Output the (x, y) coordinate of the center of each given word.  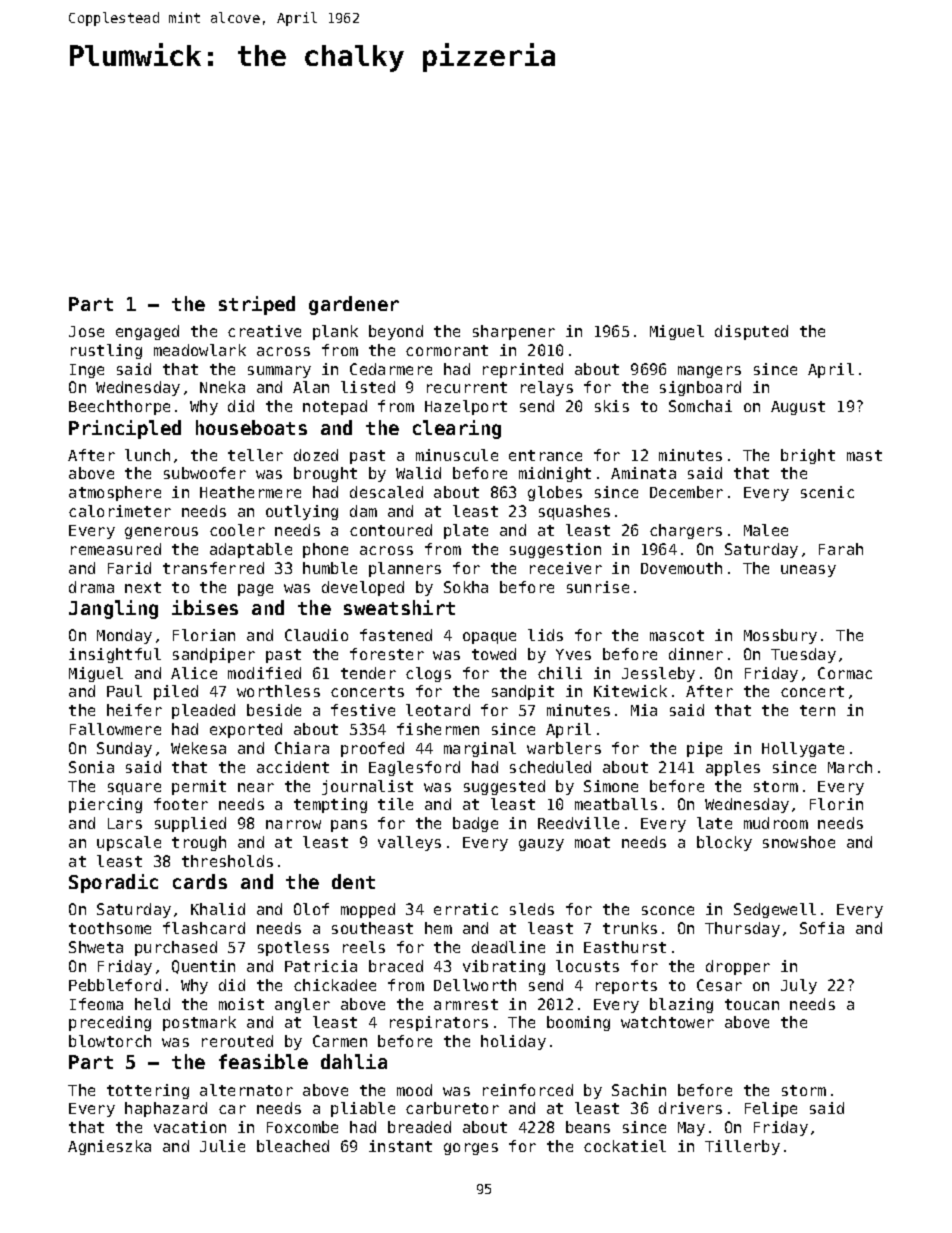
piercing (105, 805)
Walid (418, 473)
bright (808, 456)
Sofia (822, 928)
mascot (677, 635)
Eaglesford (414, 768)
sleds (532, 909)
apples (733, 768)
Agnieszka (109, 1147)
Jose (86, 331)
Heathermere (250, 492)
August (798, 408)
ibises (205, 607)
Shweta (96, 947)
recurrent (467, 387)
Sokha (466, 587)
